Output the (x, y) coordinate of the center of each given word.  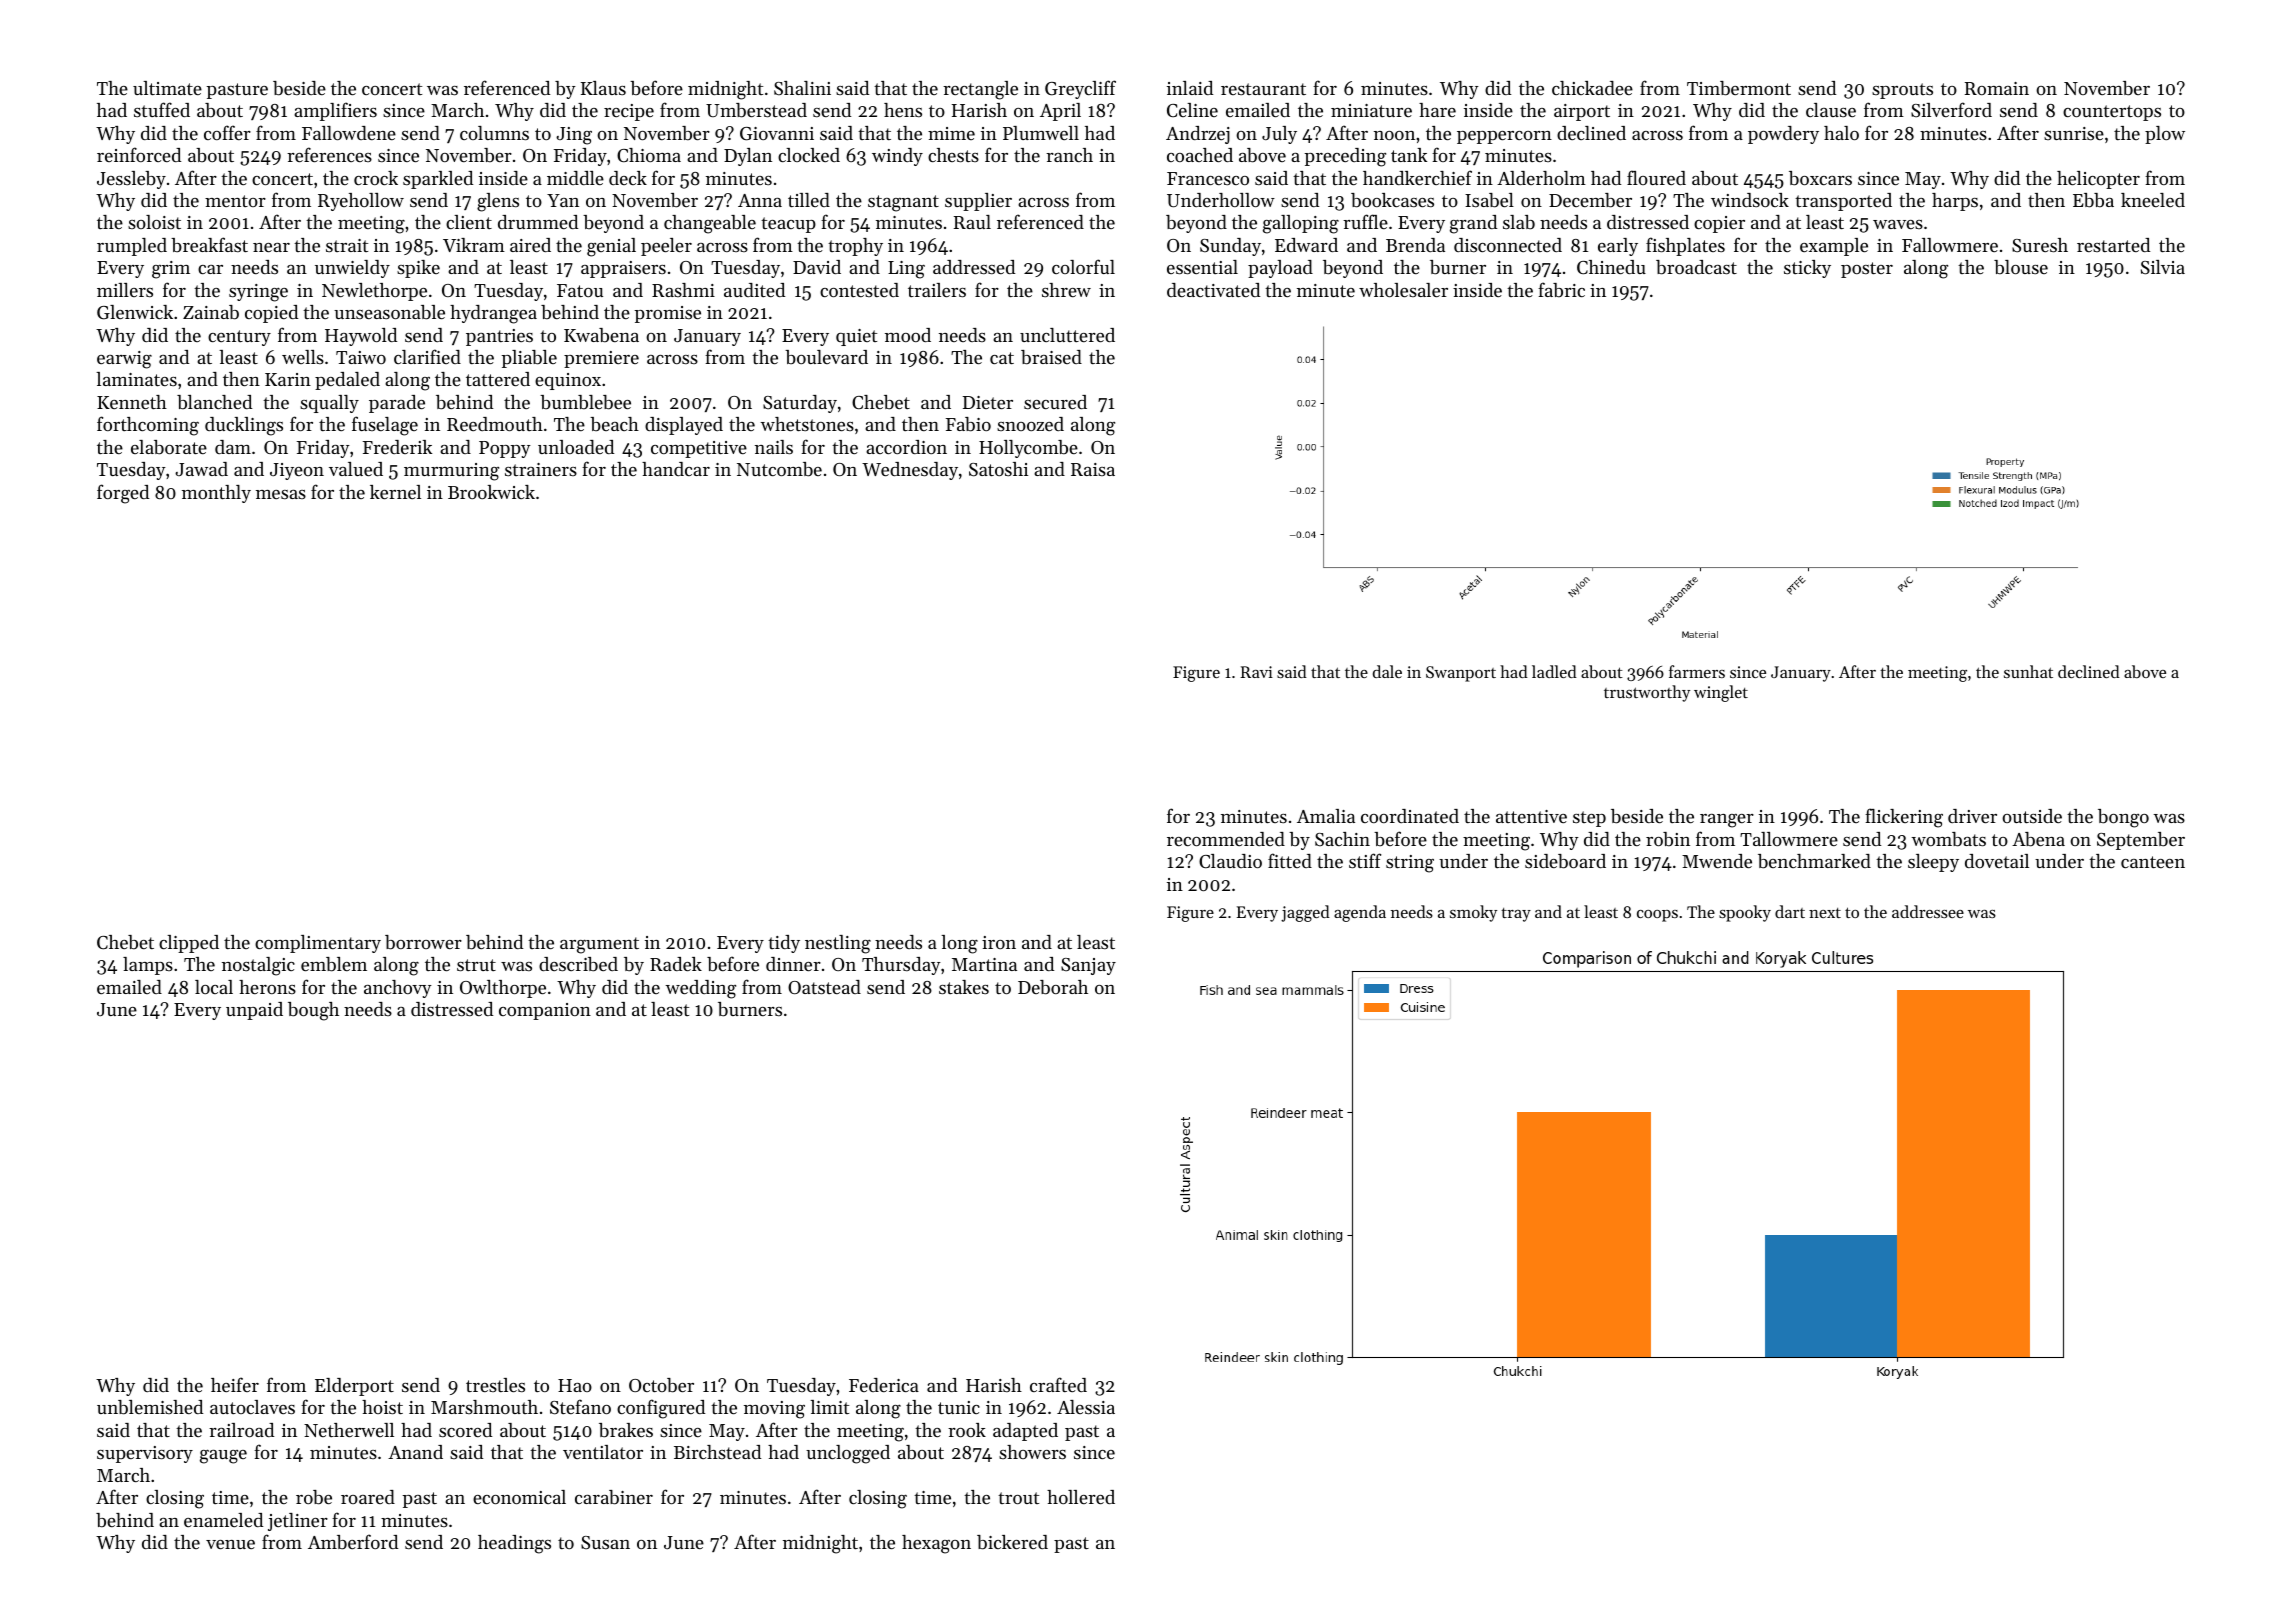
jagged (1305, 913)
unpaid (254, 1011)
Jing (574, 136)
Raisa (1093, 469)
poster (1867, 270)
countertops (2112, 113)
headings (514, 1544)
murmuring (451, 472)
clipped (189, 944)
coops (1657, 916)
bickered (1012, 1542)
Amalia (1326, 816)
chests (953, 155)
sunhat (2028, 671)
